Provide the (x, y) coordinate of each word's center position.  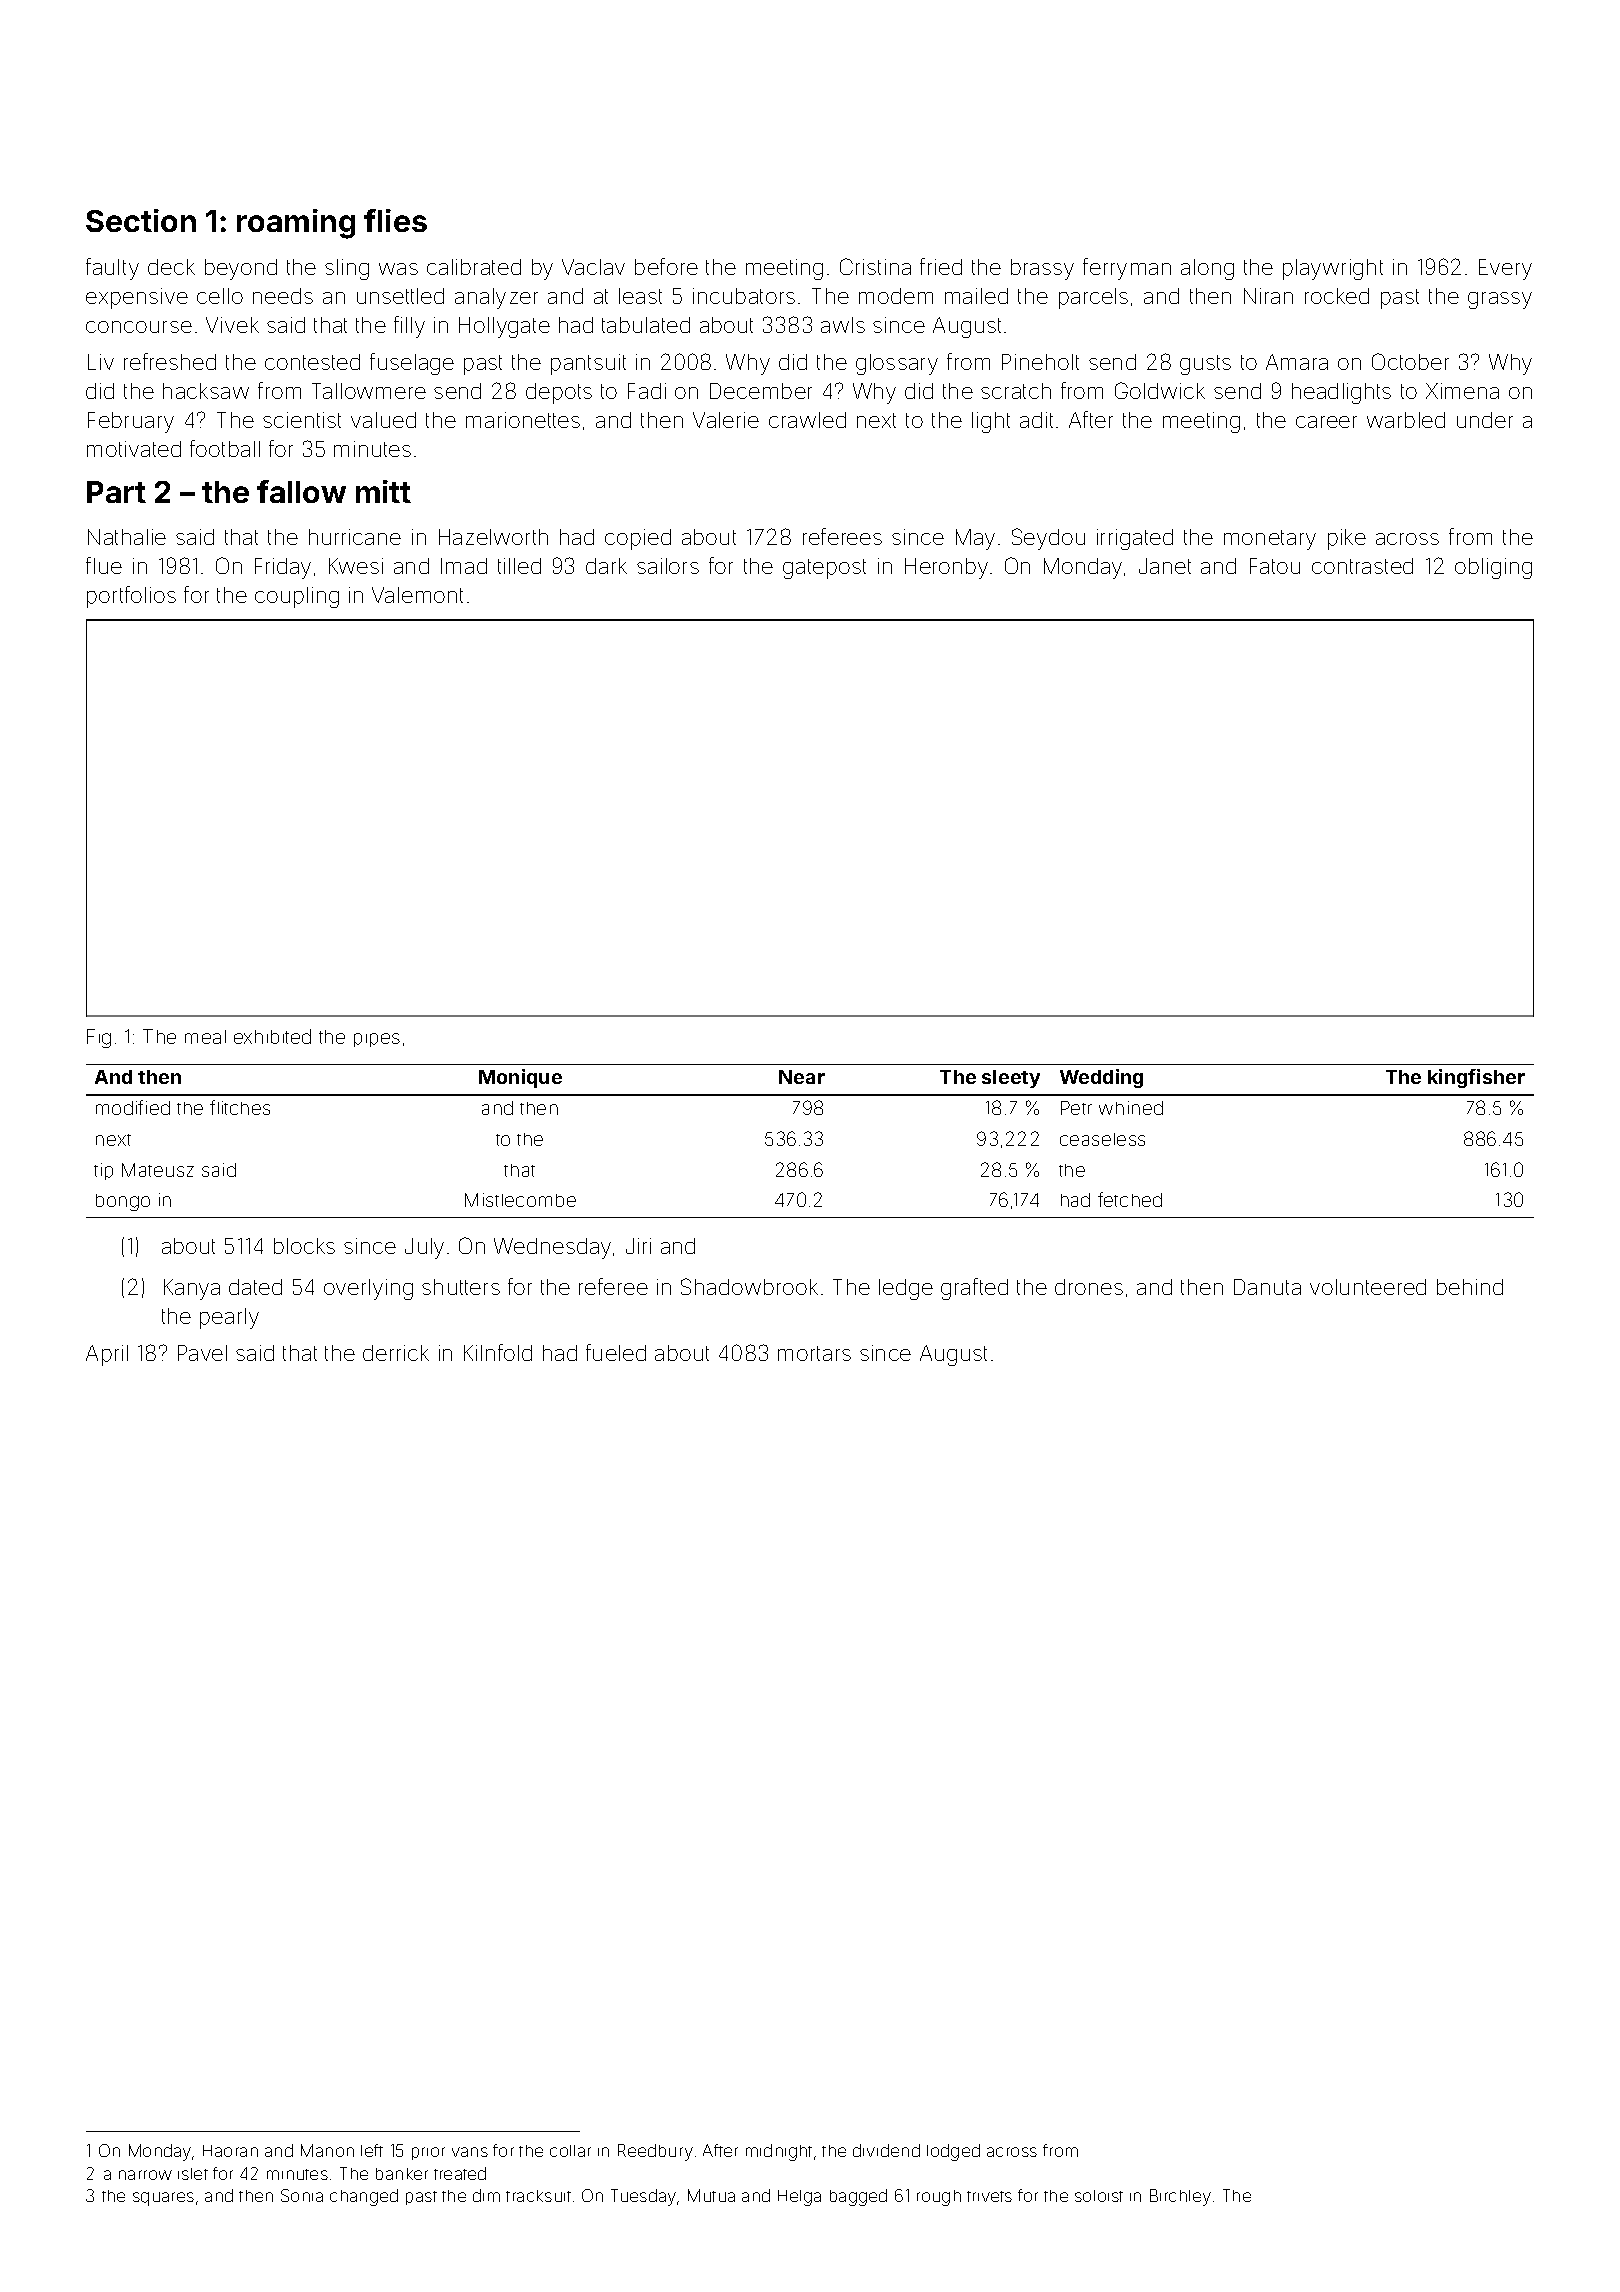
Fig (99, 1038)
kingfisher (1476, 1078)
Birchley (1180, 2197)
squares (163, 2199)
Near (802, 1077)
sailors (668, 566)
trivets (989, 2196)
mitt (383, 491)
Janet (1165, 566)
